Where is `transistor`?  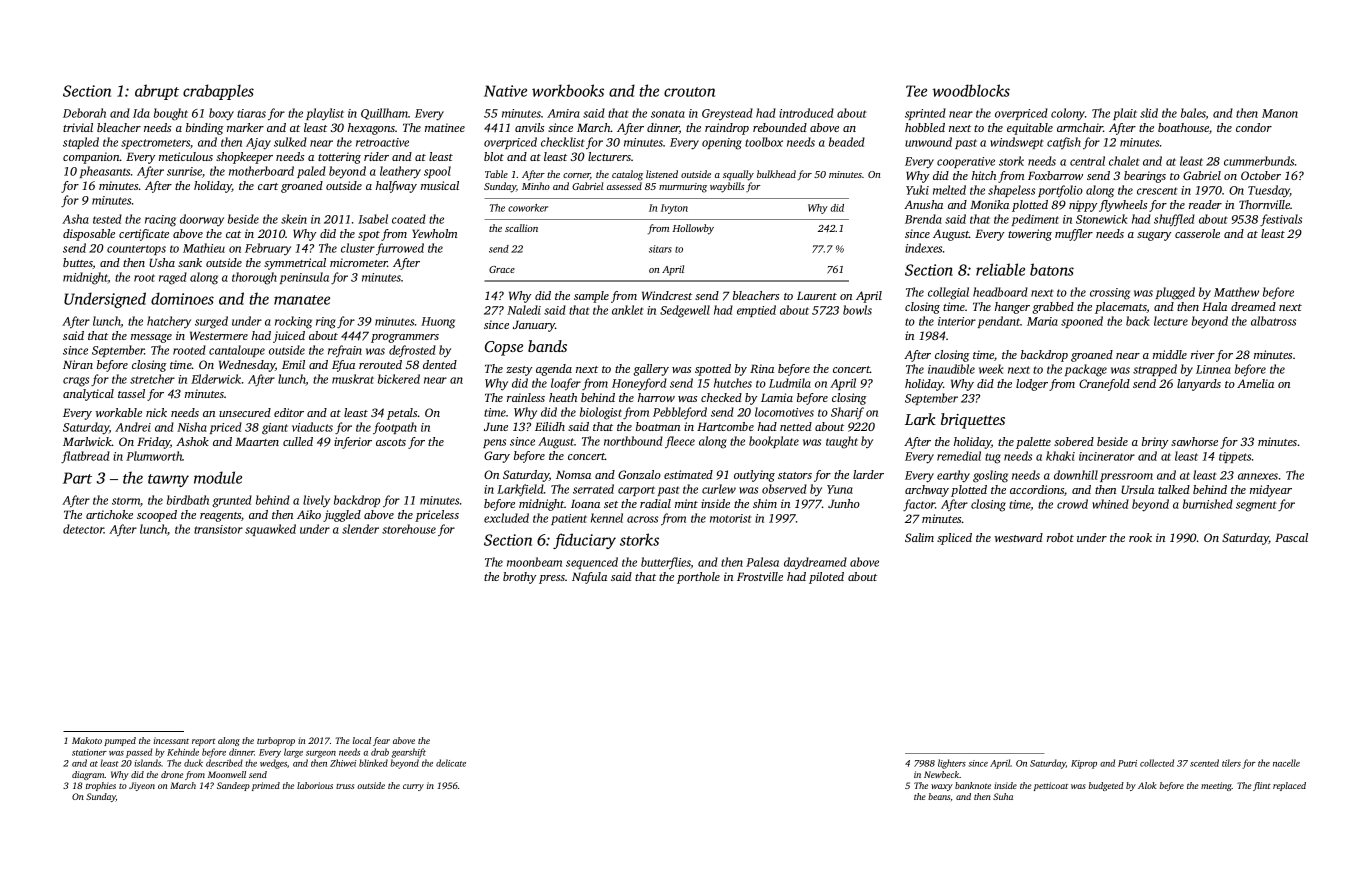
transistor is located at coordinates (218, 529).
